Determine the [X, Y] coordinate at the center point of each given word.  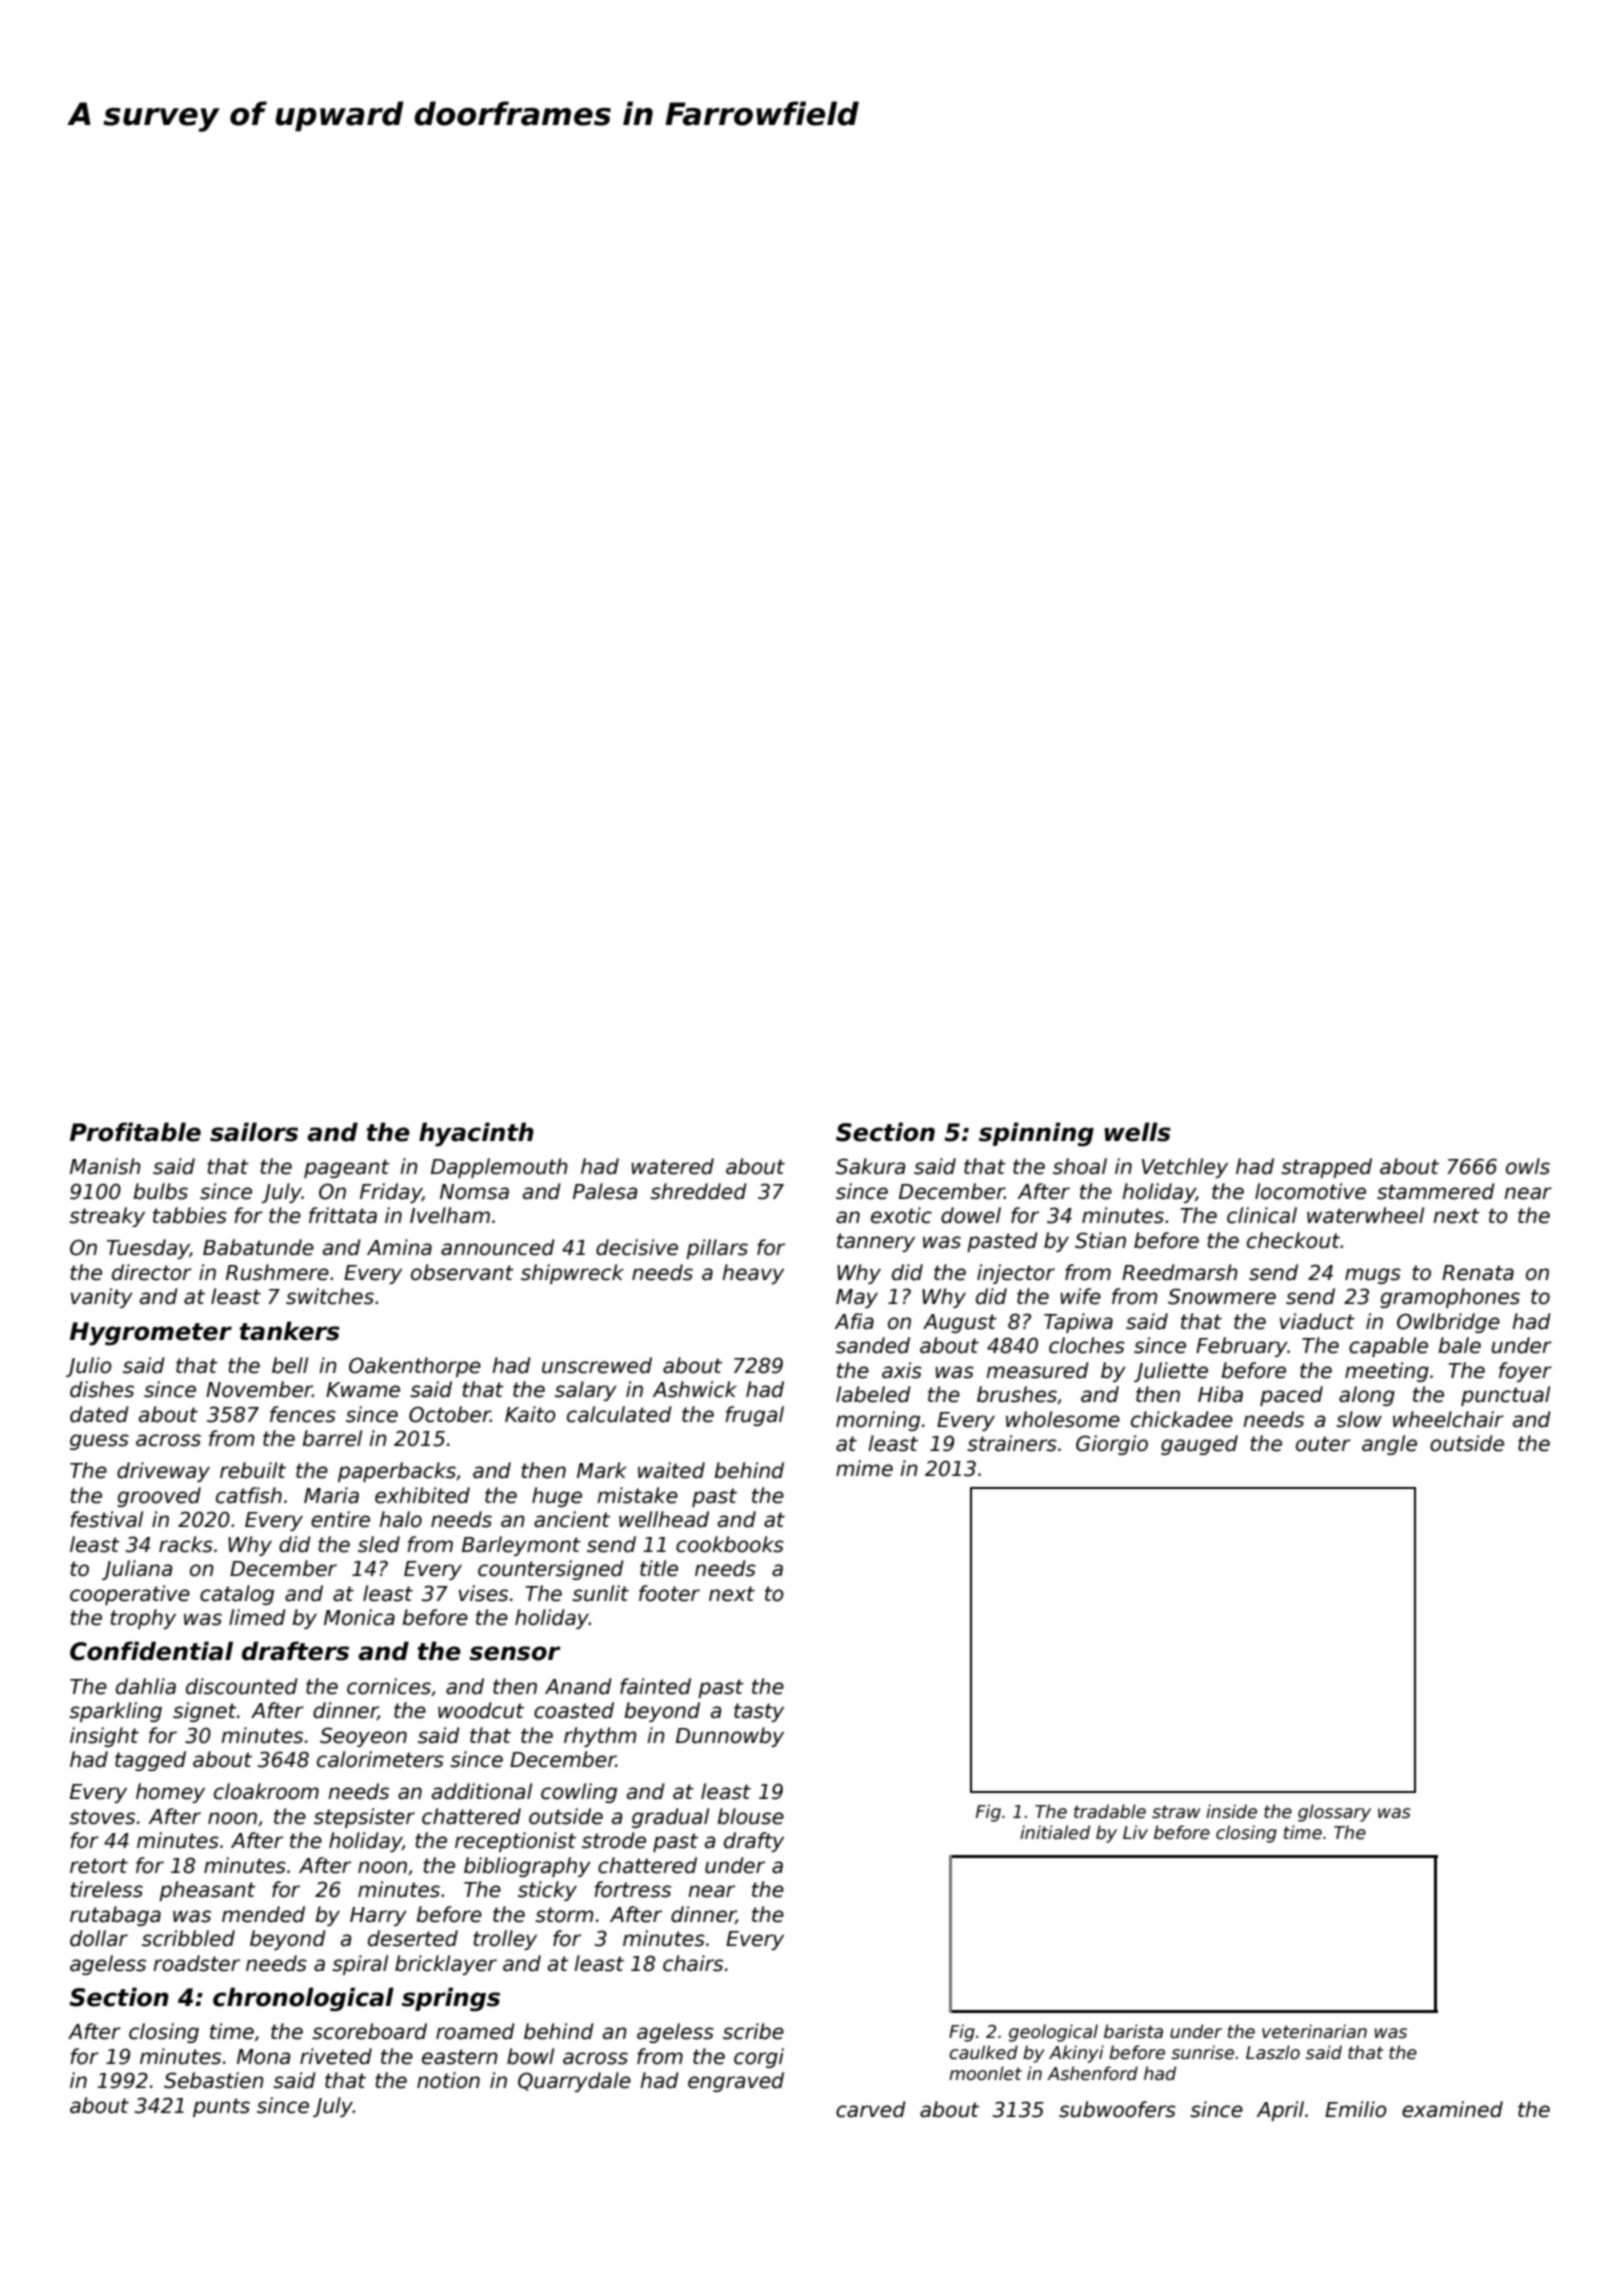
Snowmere [1222, 1296]
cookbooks [730, 1544]
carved [871, 2109]
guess [99, 1442]
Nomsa [474, 1192]
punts [221, 2107]
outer [1323, 1444]
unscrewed [597, 1365]
